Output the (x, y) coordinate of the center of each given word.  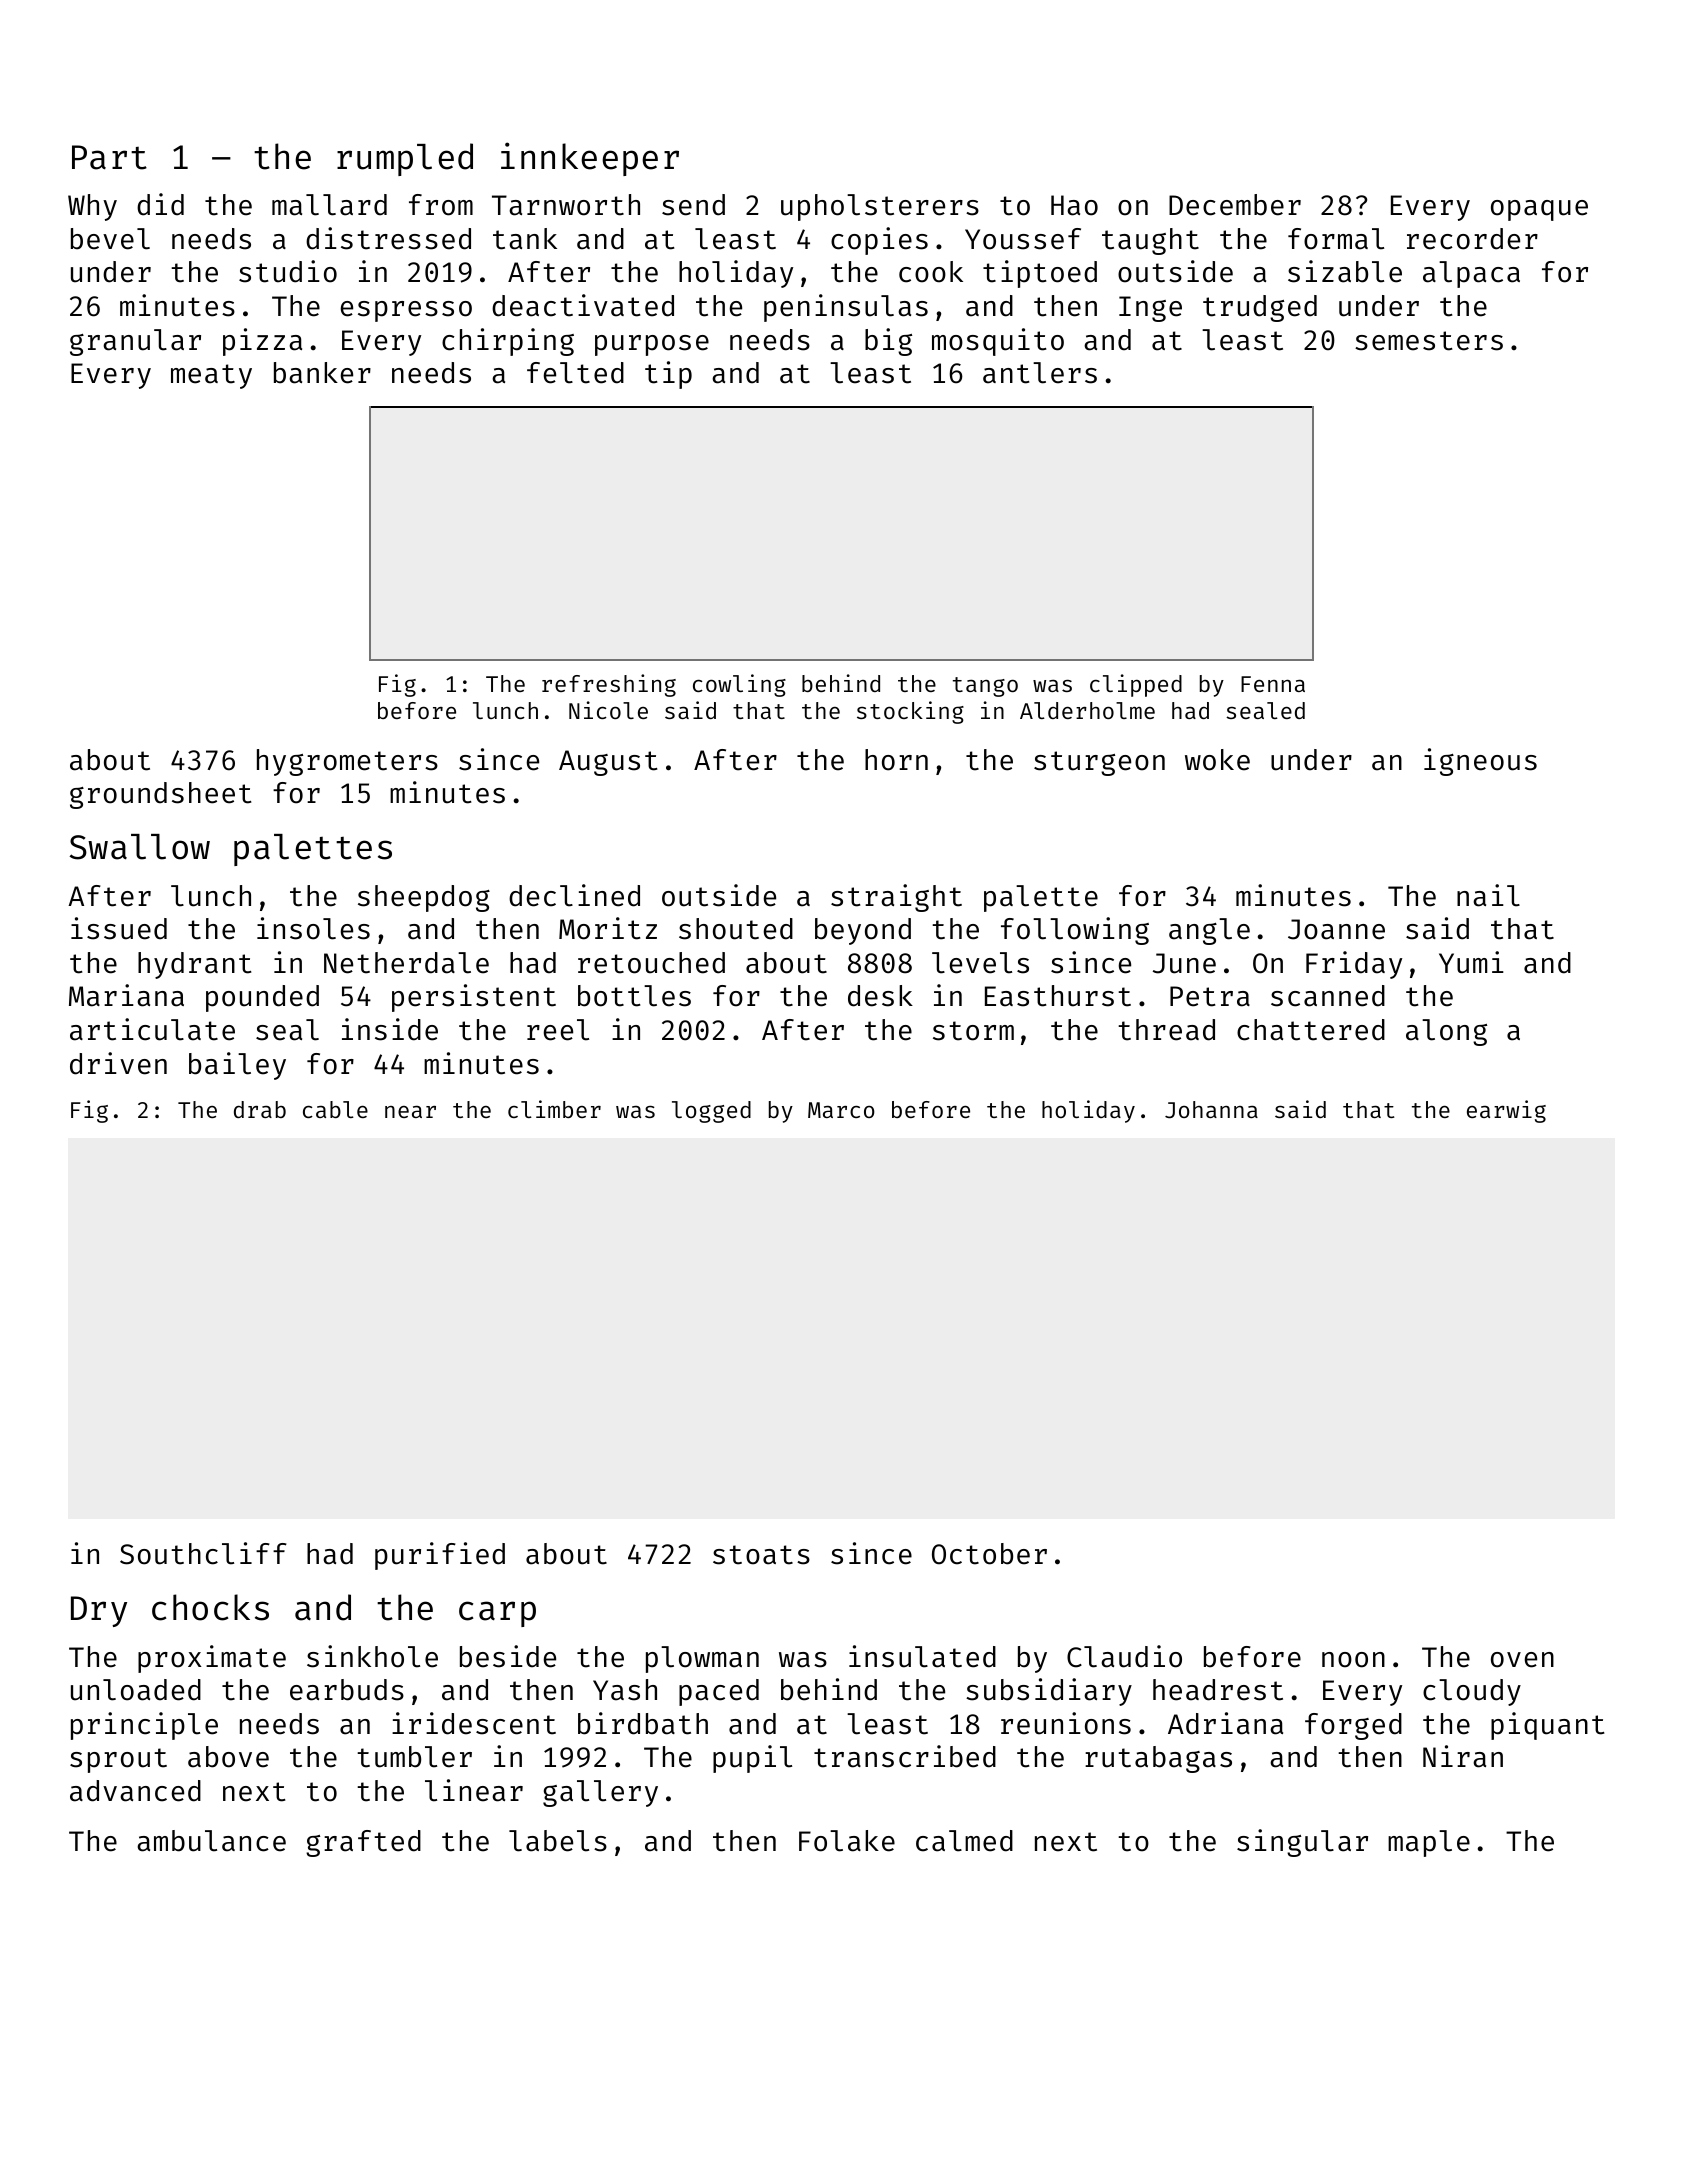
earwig (1506, 1111)
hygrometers (347, 762)
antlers (1040, 373)
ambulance (211, 1841)
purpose (652, 345)
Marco (841, 1110)
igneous (1480, 762)
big (888, 342)
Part (109, 157)
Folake (847, 1841)
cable (335, 1109)
